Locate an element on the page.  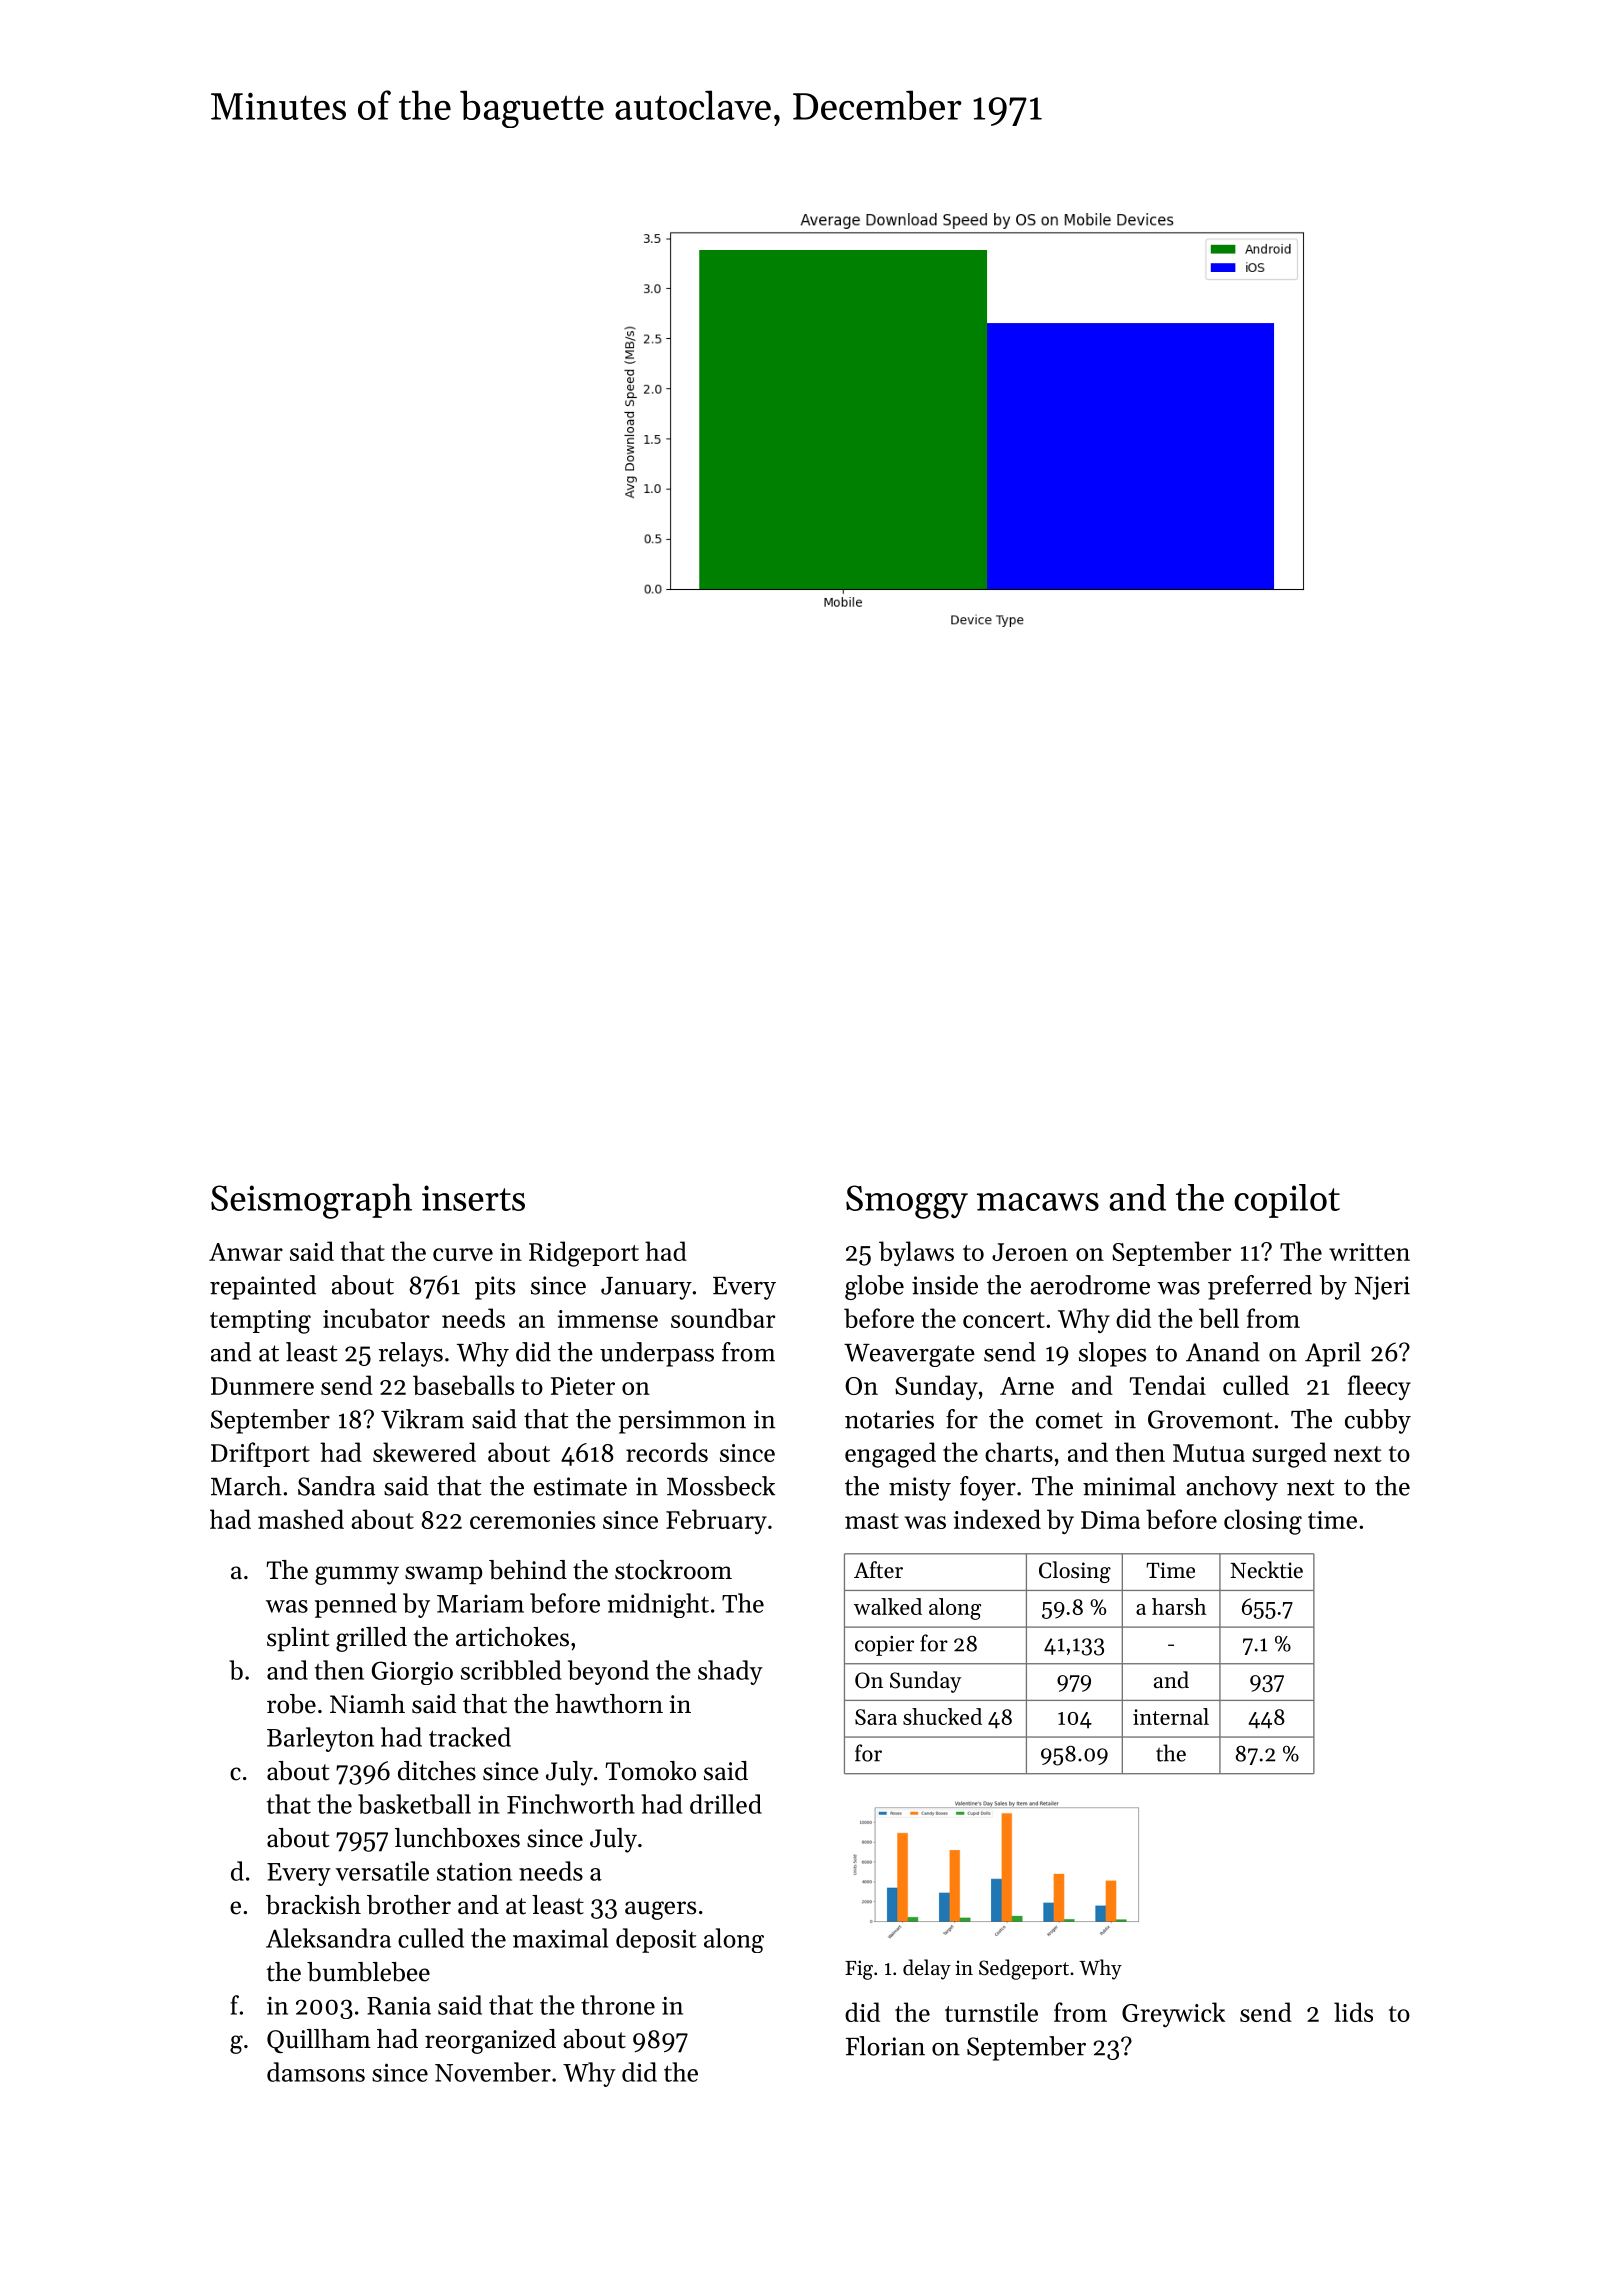
augers is located at coordinates (660, 1910).
